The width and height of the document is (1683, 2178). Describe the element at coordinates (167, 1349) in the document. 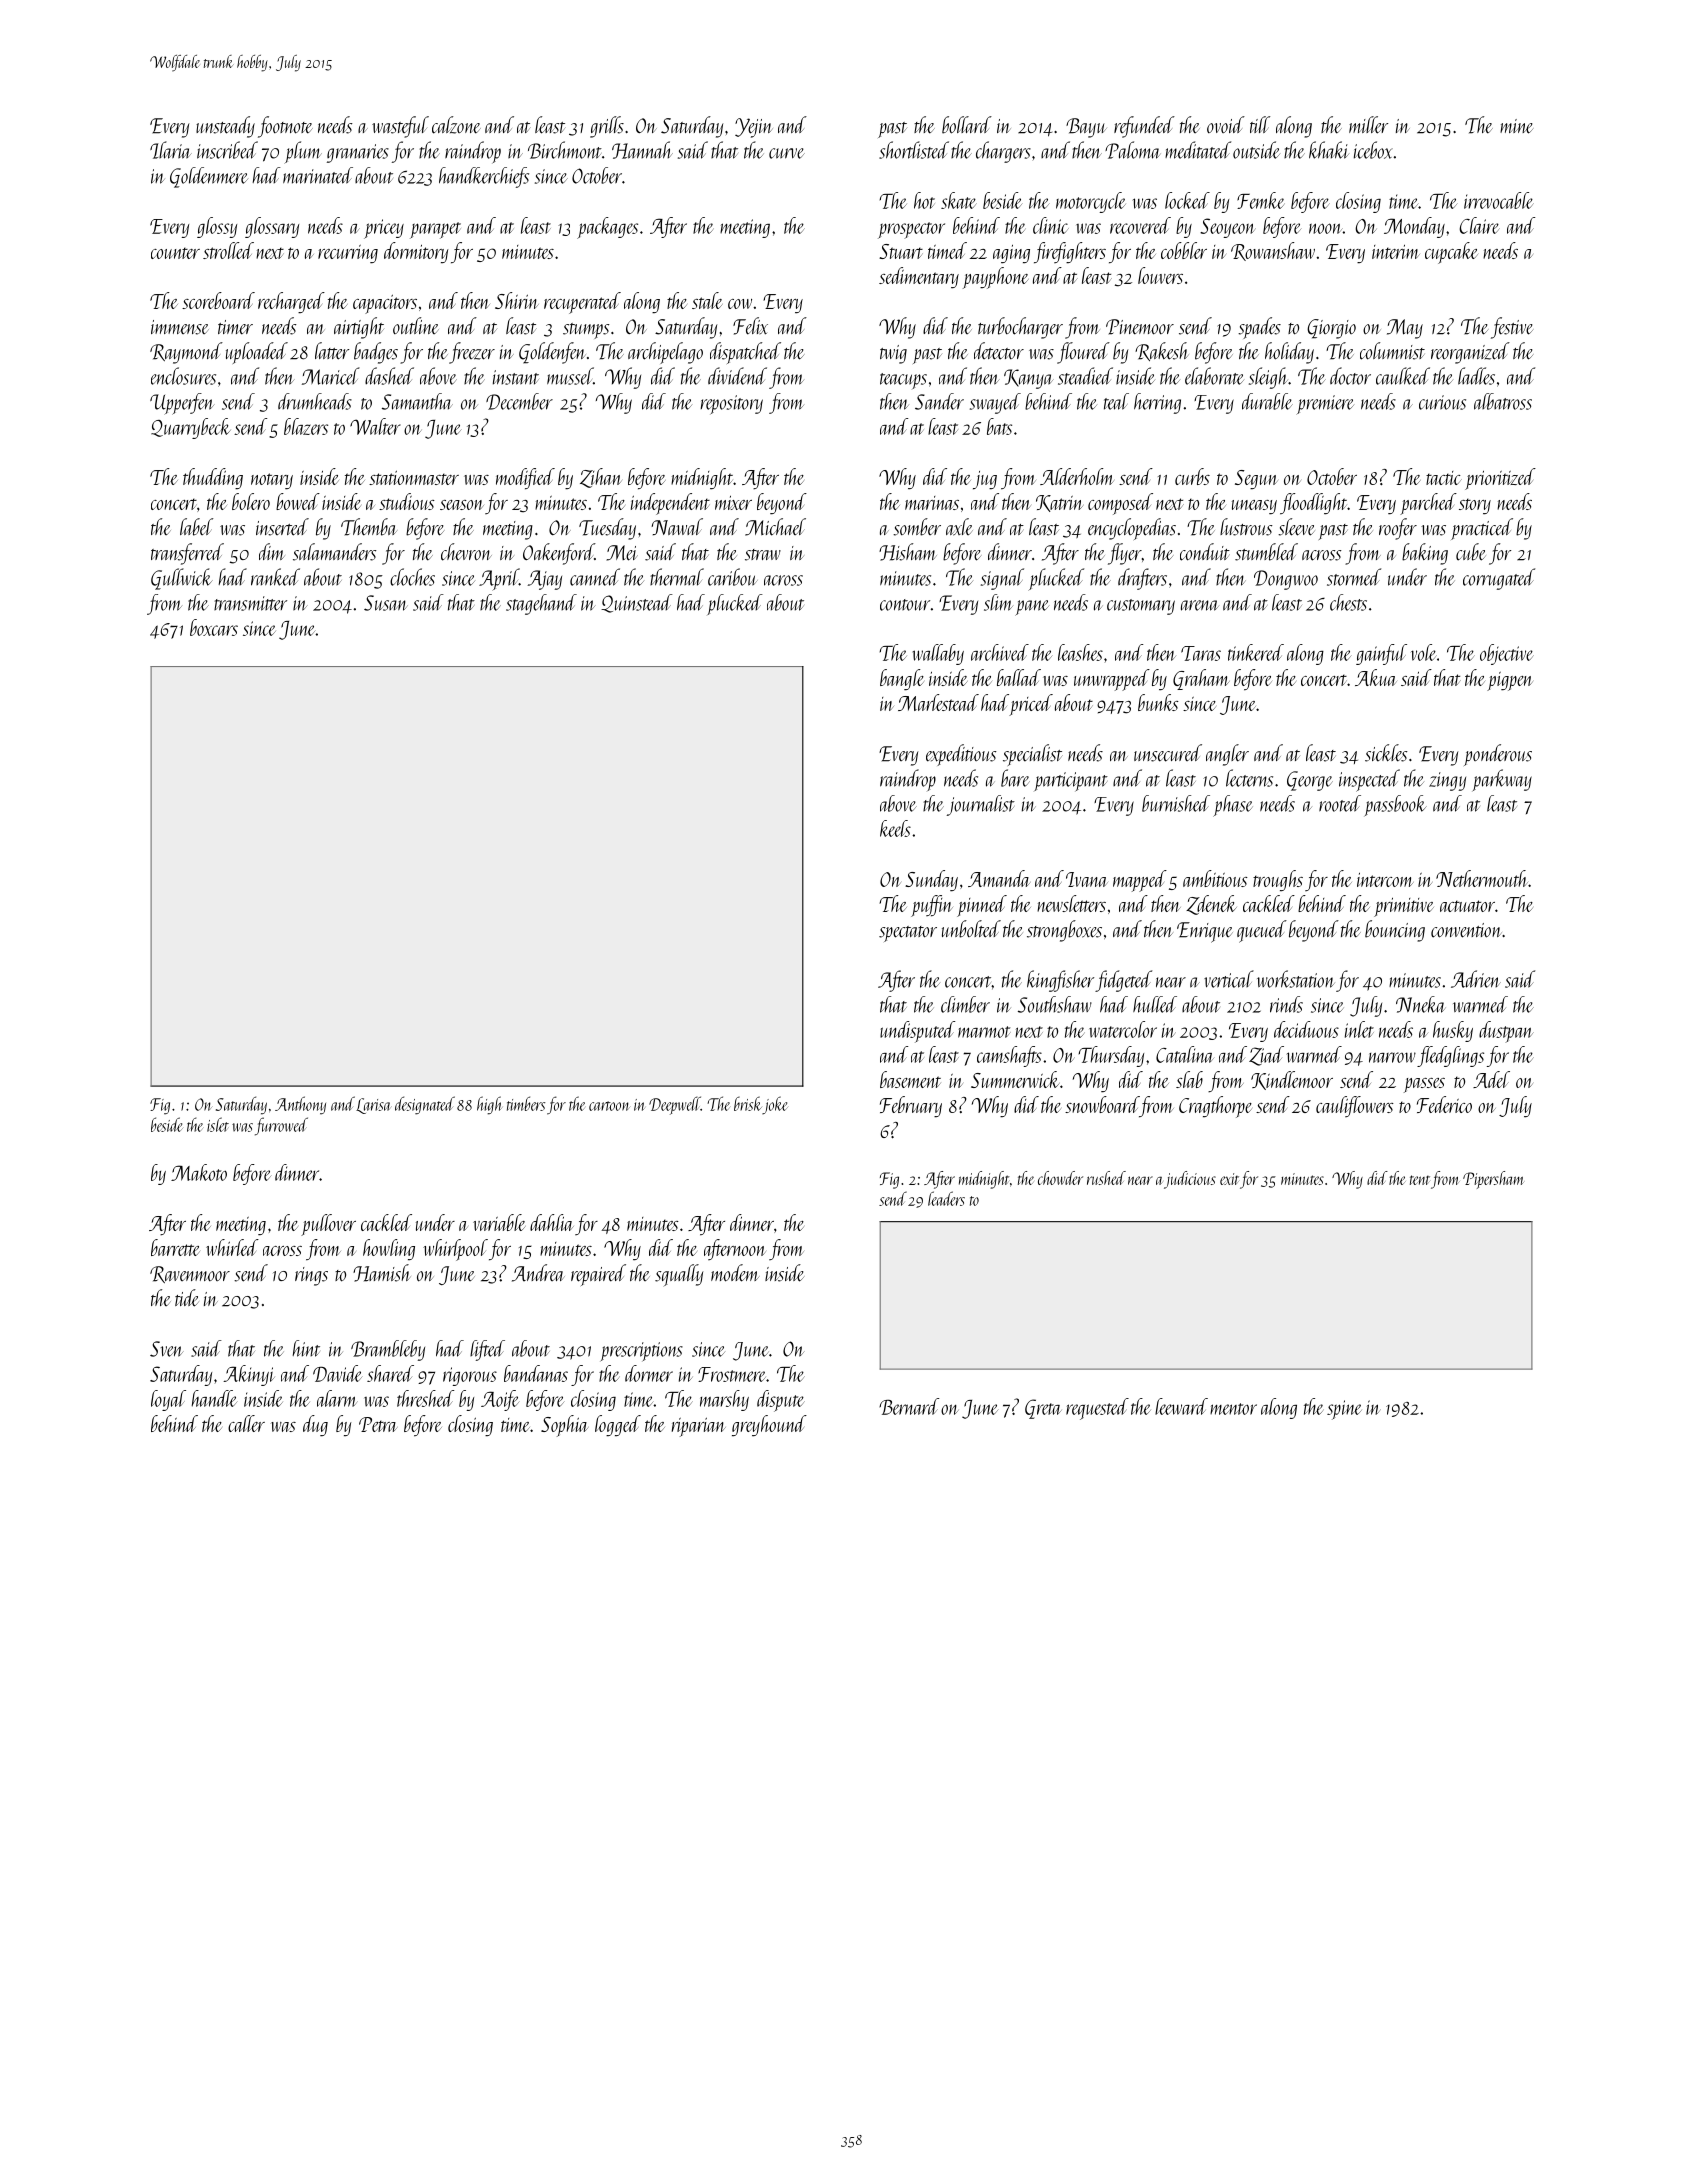

I see `Sven` at that location.
